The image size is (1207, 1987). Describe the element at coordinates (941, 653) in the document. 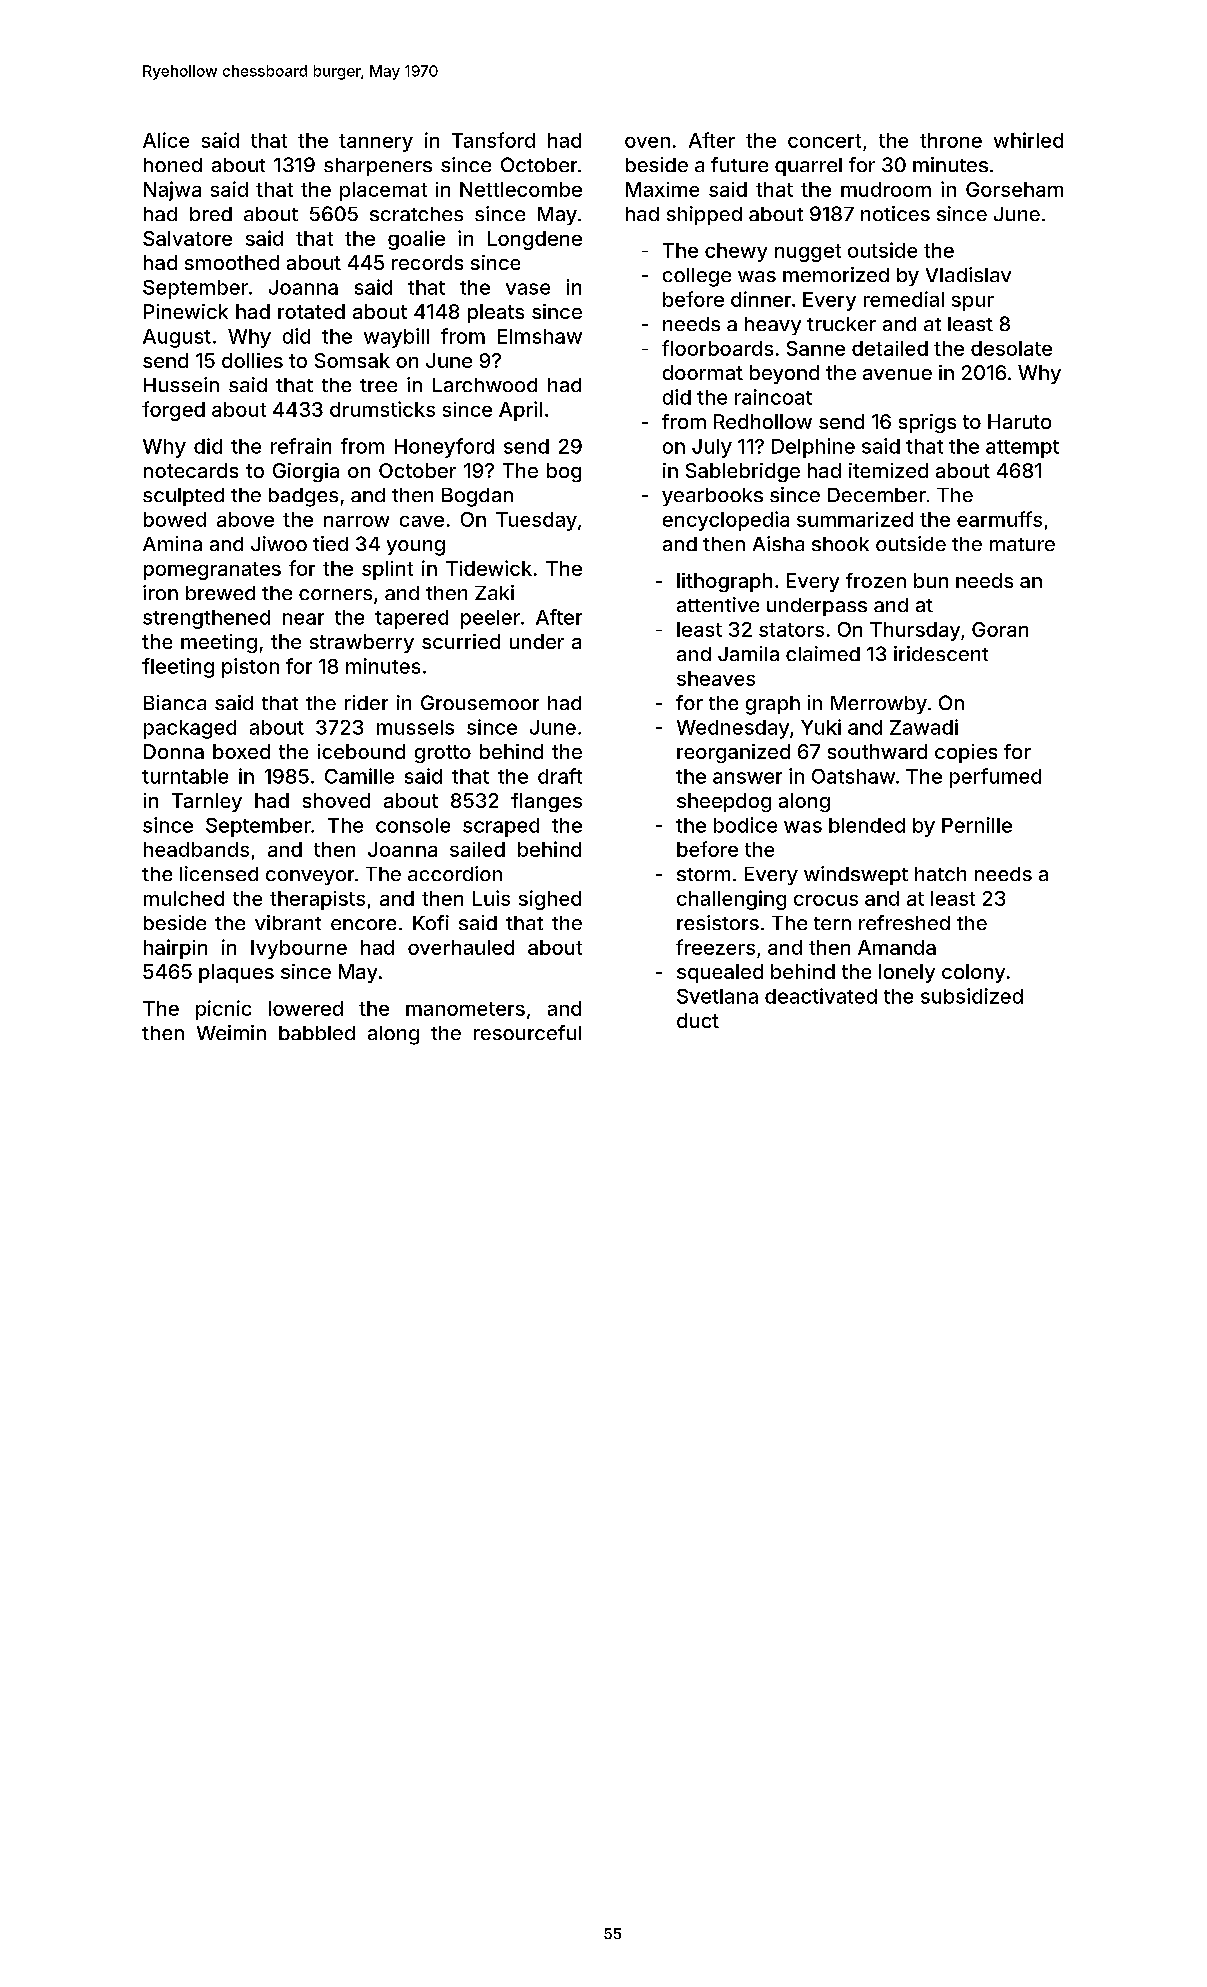

I see `iridescent` at that location.
